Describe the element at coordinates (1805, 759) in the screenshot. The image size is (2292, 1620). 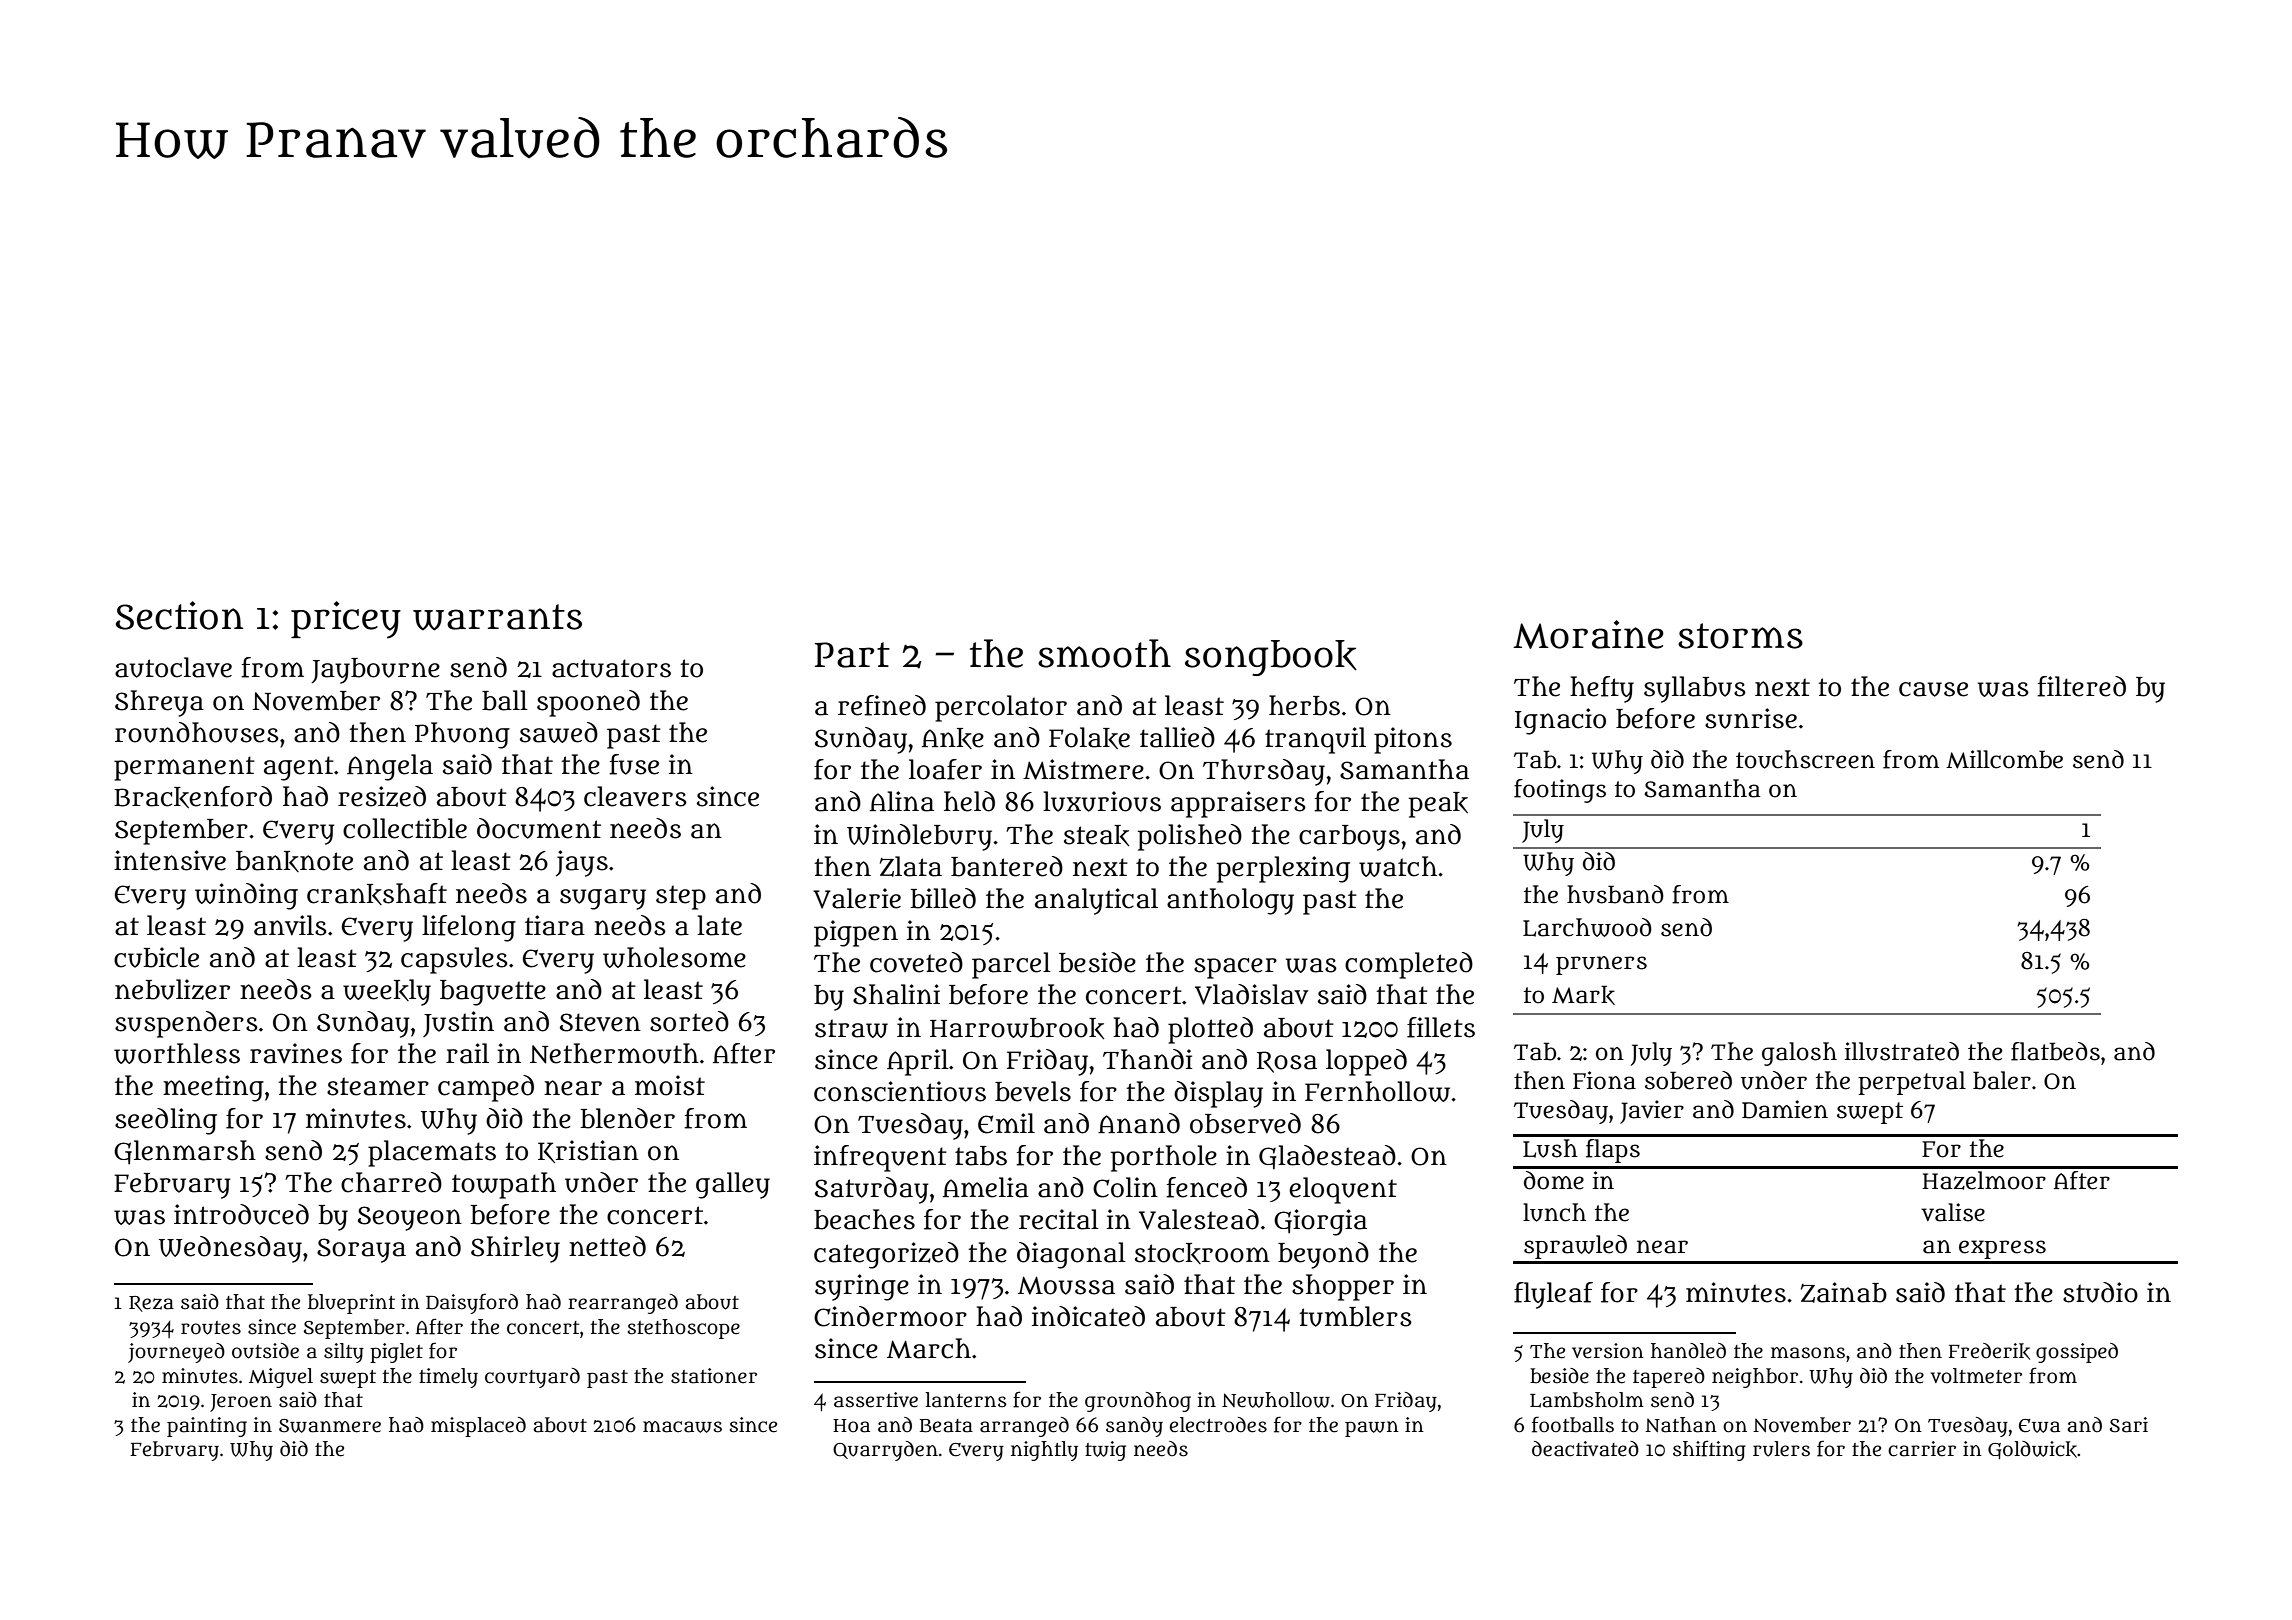
I see `touchscreen` at that location.
